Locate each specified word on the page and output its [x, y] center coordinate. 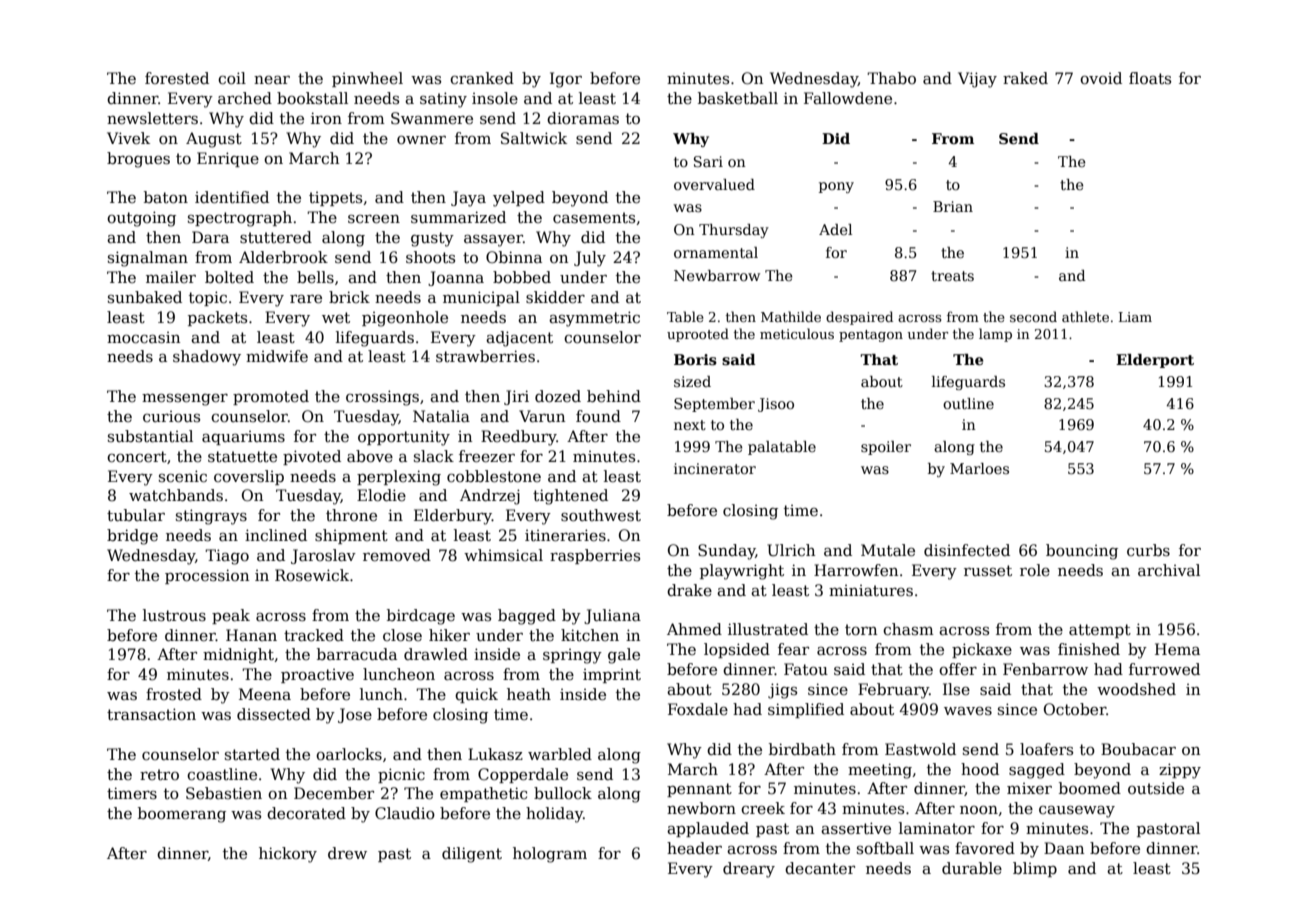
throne [351, 515]
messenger [185, 400]
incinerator [715, 468]
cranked [482, 78]
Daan [1064, 848]
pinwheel [367, 79]
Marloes [979, 468]
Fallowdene [848, 98]
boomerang [182, 815]
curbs [1148, 550]
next [690, 425]
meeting [880, 771]
